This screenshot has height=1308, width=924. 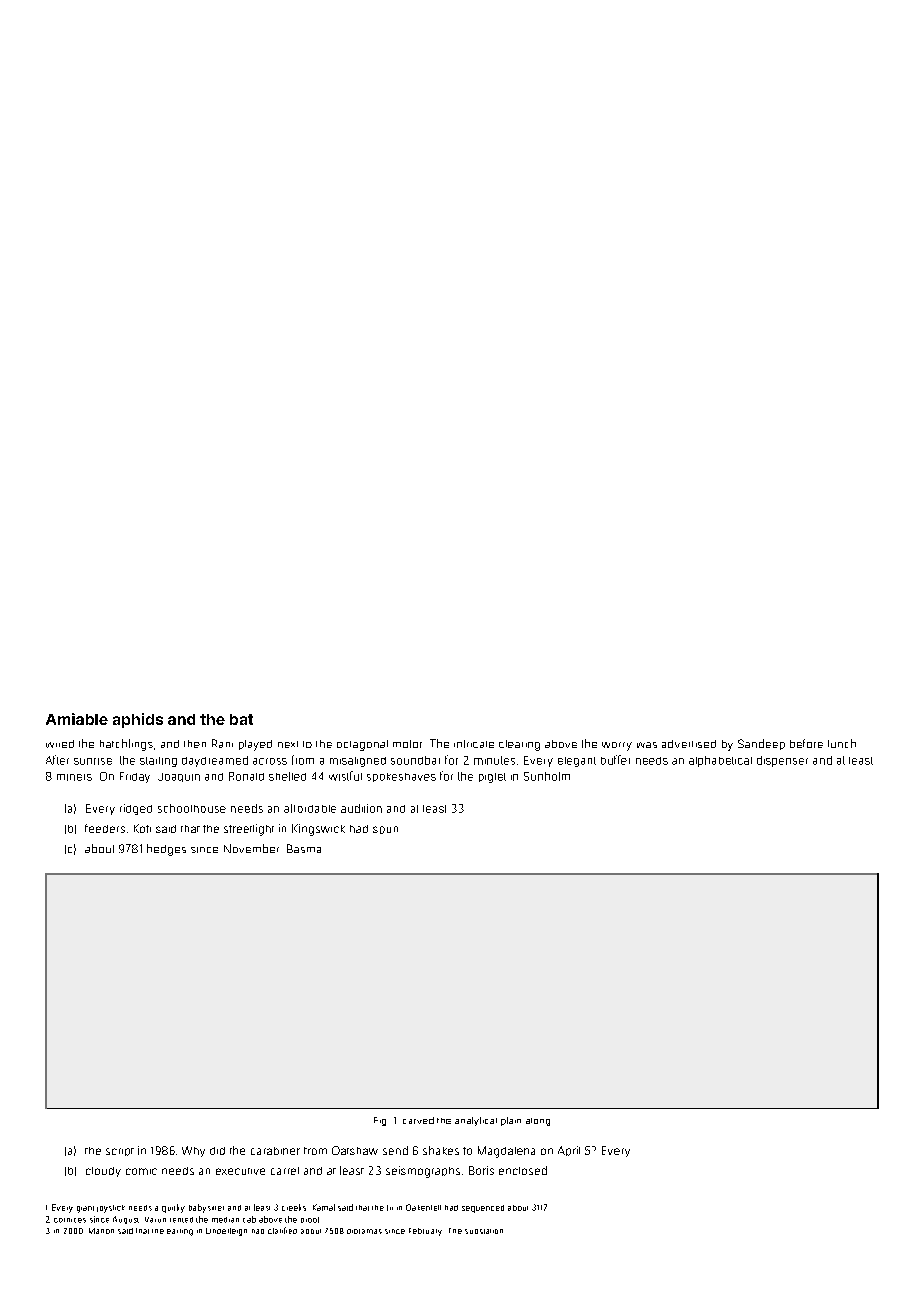 I want to click on Underleigh, so click(x=226, y=1232).
